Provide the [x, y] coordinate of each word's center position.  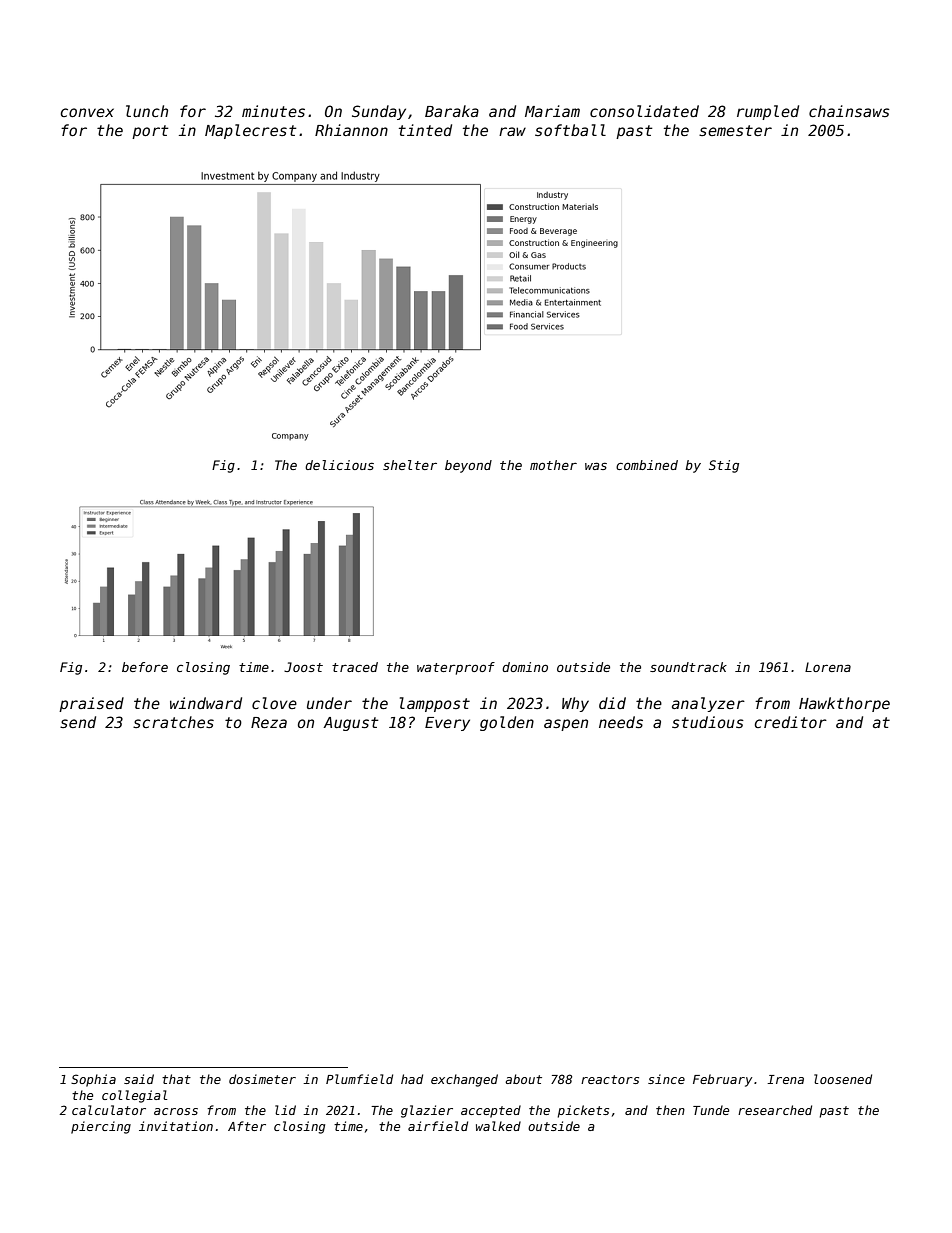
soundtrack [688, 667]
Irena [785, 1079]
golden [507, 723]
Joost [303, 667]
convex [87, 112]
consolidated [644, 111]
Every [447, 724]
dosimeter [262, 1079]
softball [570, 130]
